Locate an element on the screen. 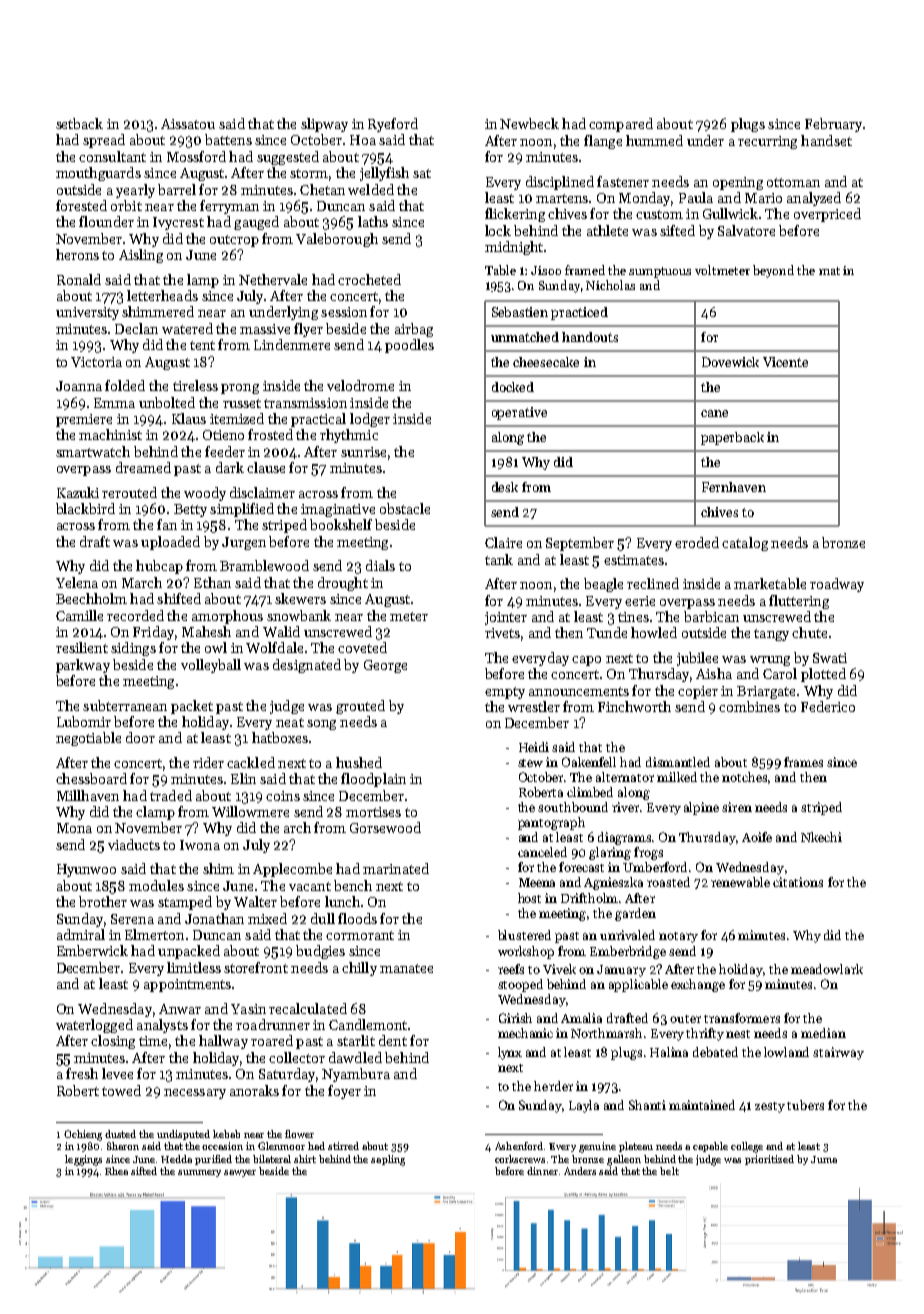  sawyer is located at coordinates (240, 1173).
